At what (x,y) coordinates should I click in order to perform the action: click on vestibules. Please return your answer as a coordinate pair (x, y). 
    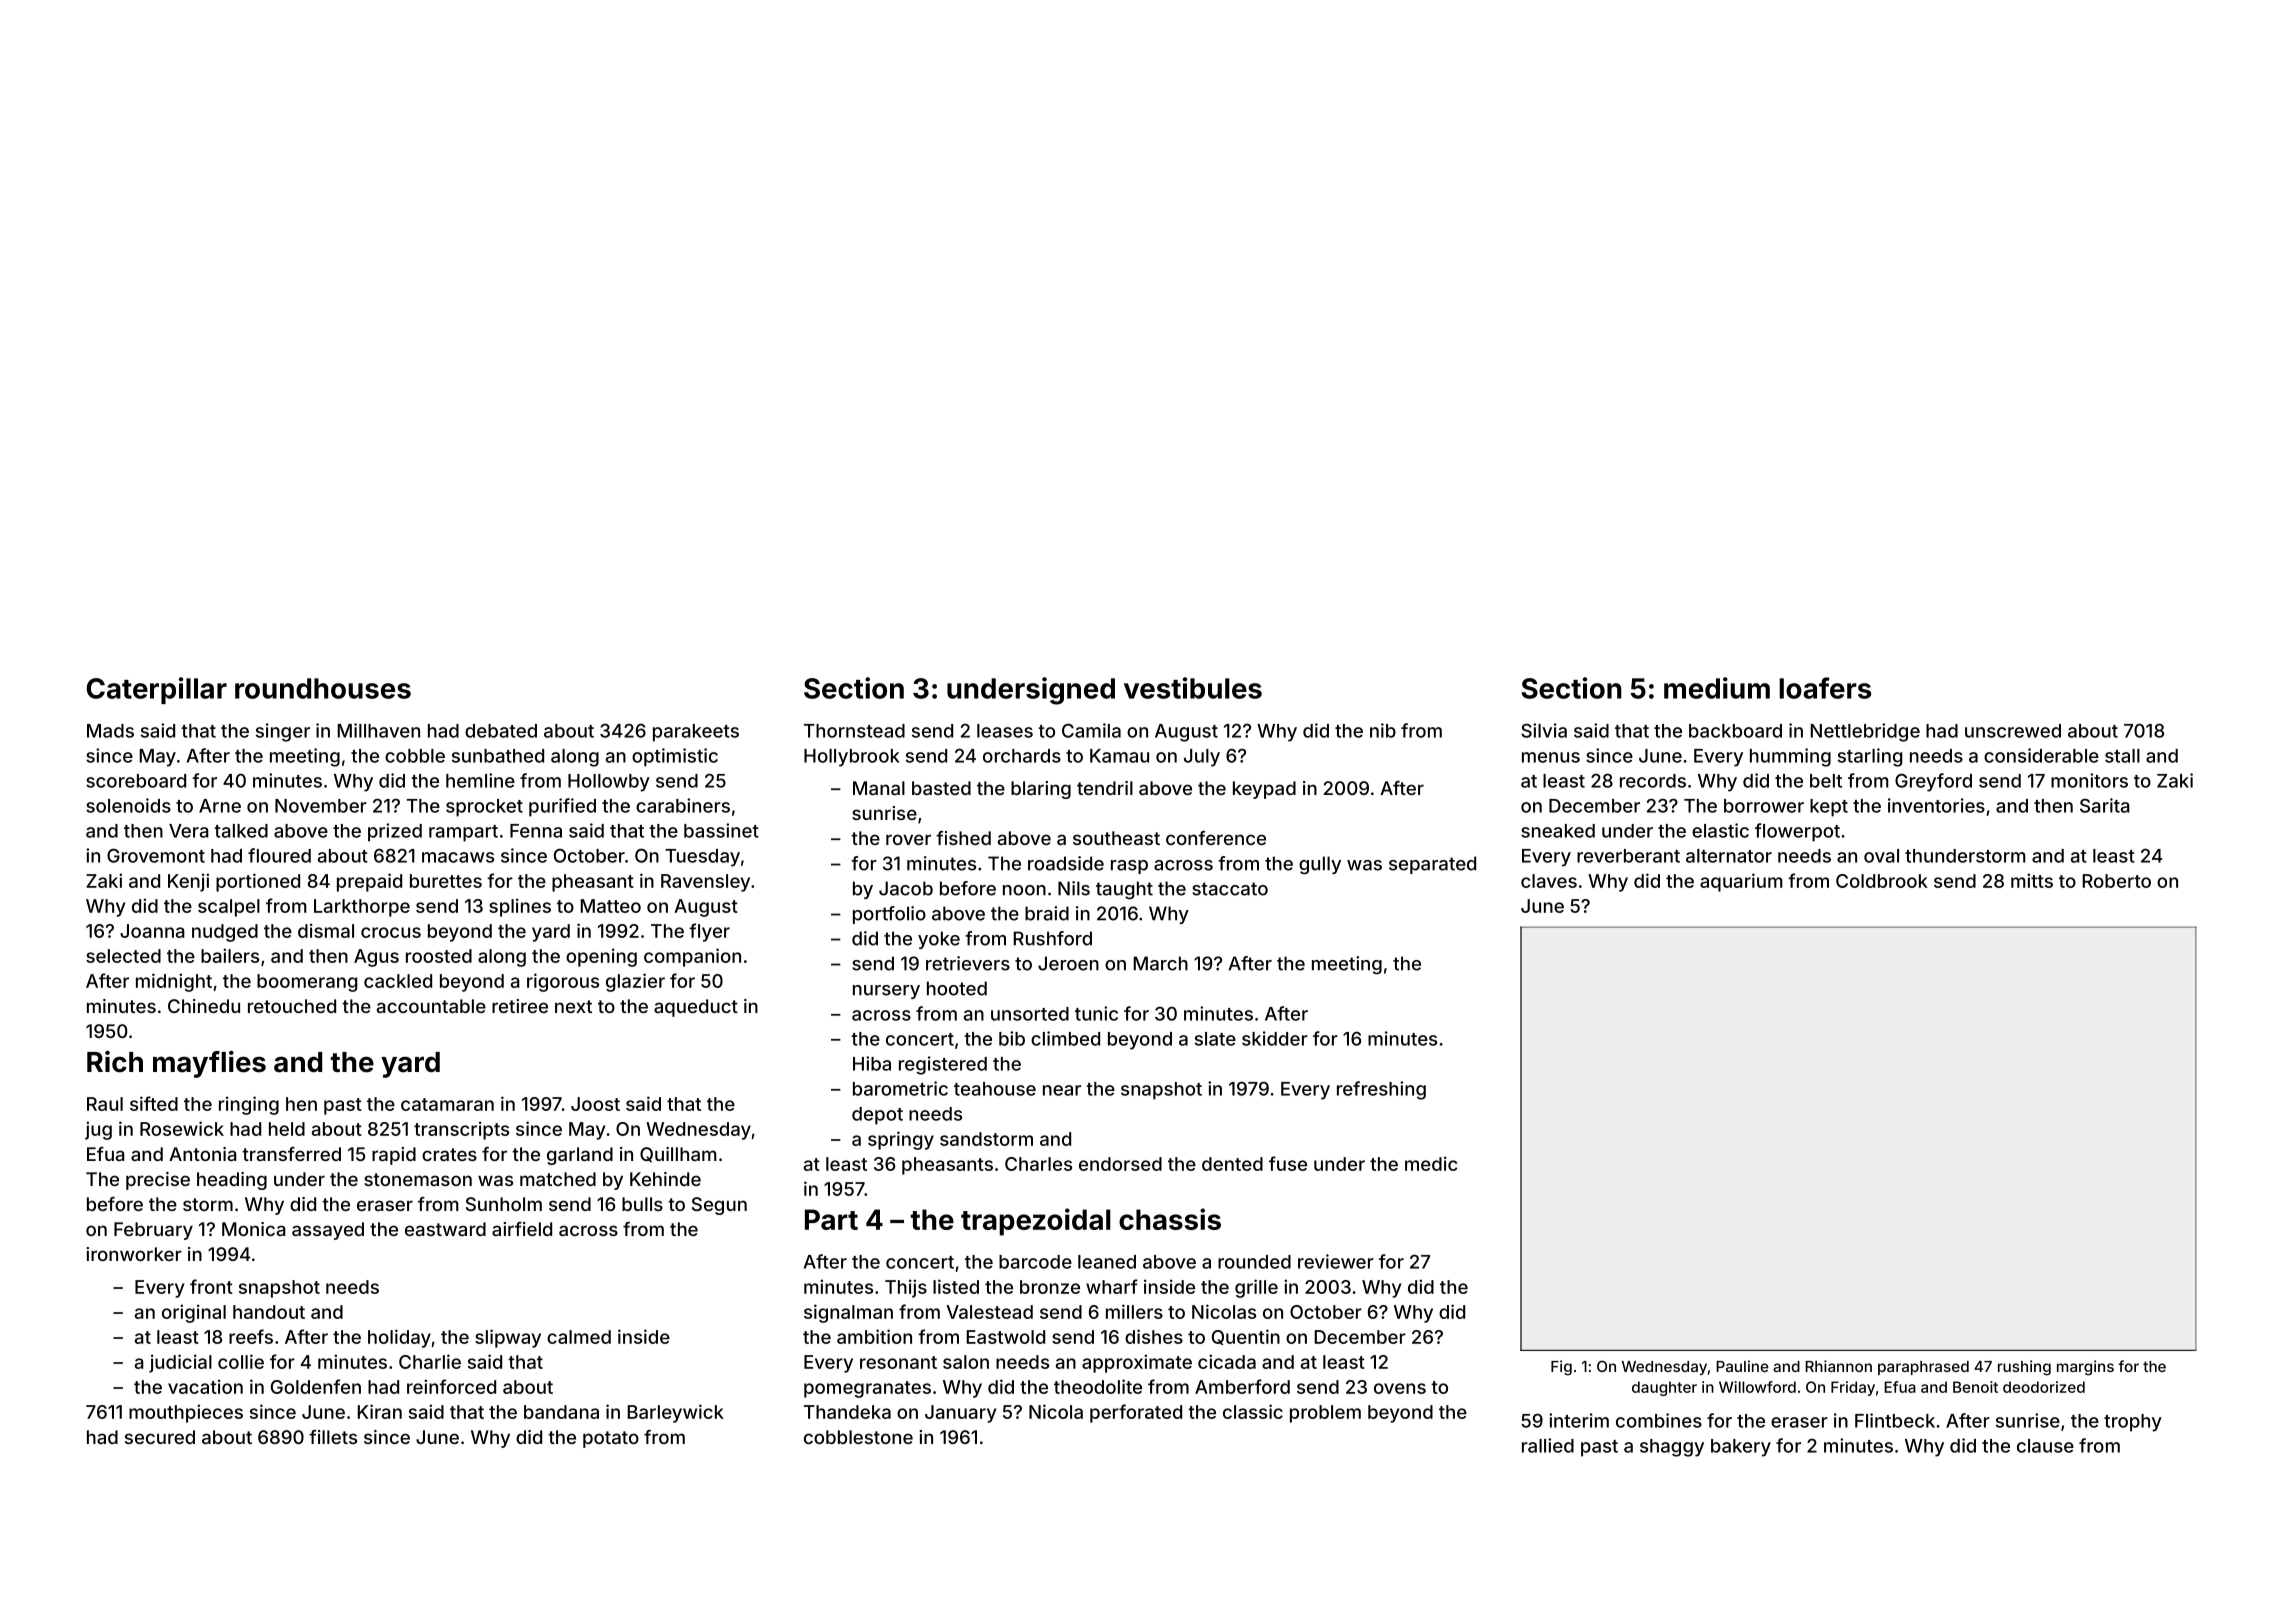
    Looking at the image, I should click on (1193, 688).
